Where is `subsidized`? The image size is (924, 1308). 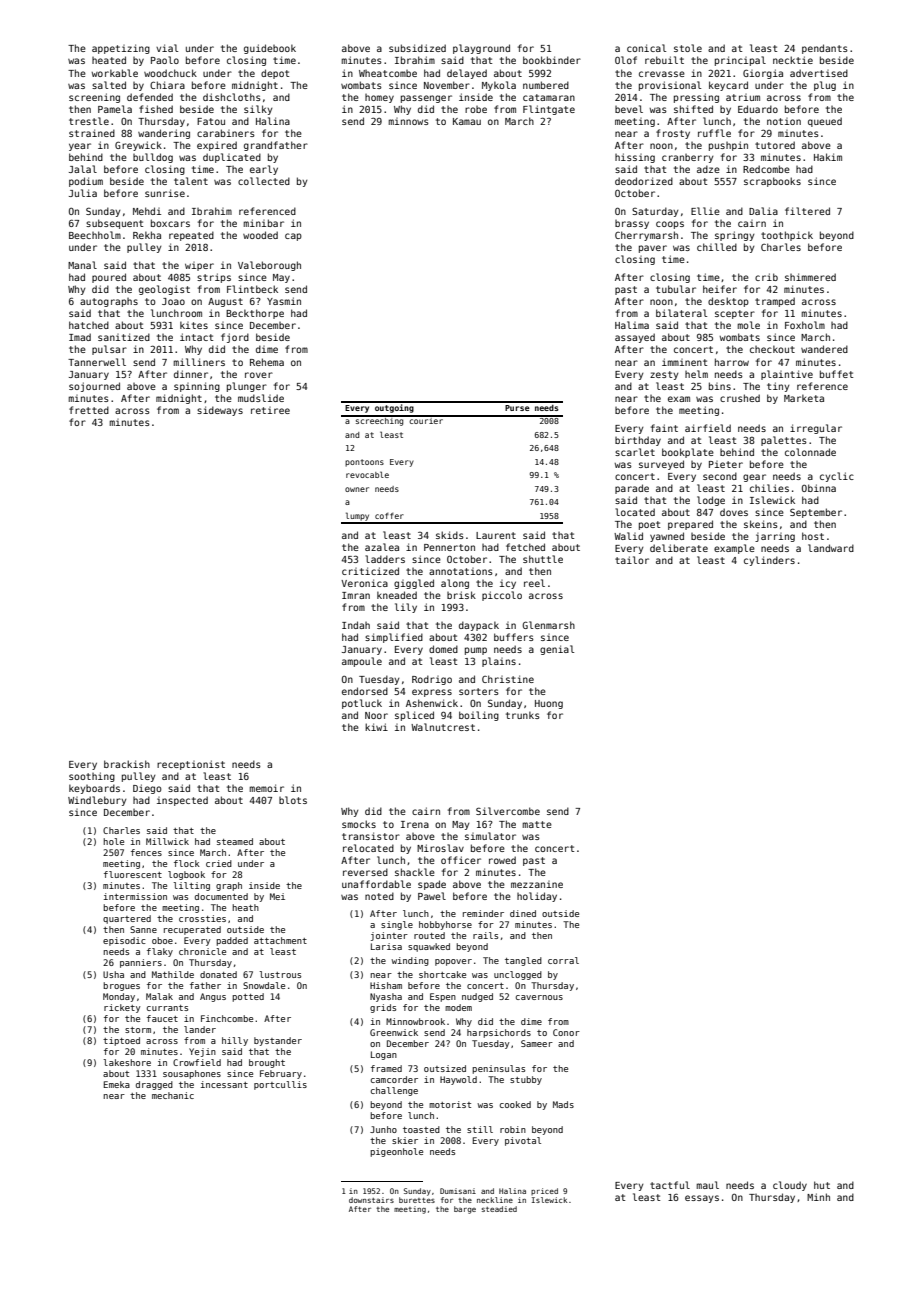 subsidized is located at coordinates (417, 48).
